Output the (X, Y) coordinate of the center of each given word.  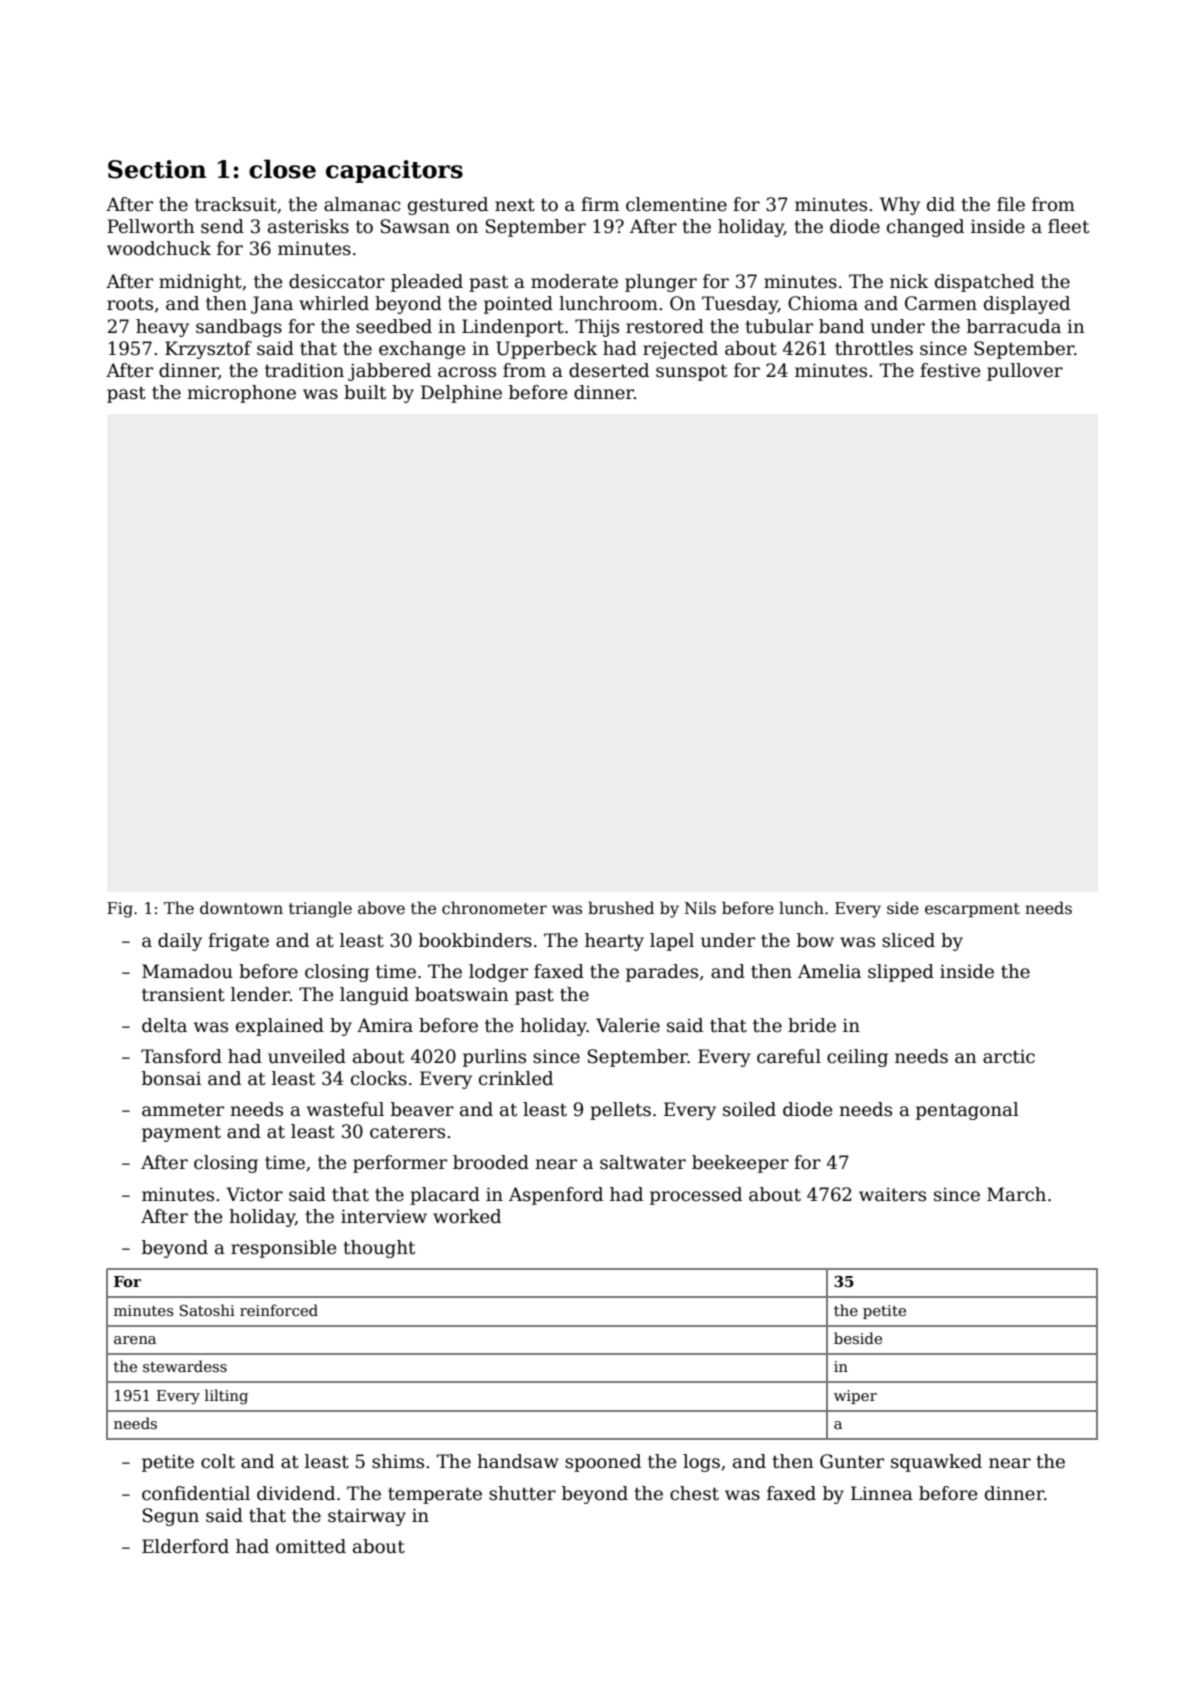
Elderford (185, 1546)
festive (950, 370)
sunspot (691, 373)
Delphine (461, 394)
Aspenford (556, 1196)
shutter (522, 1493)
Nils (700, 908)
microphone (241, 394)
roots (130, 304)
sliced (908, 940)
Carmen (941, 303)
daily (180, 942)
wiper (855, 1397)
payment (181, 1133)
